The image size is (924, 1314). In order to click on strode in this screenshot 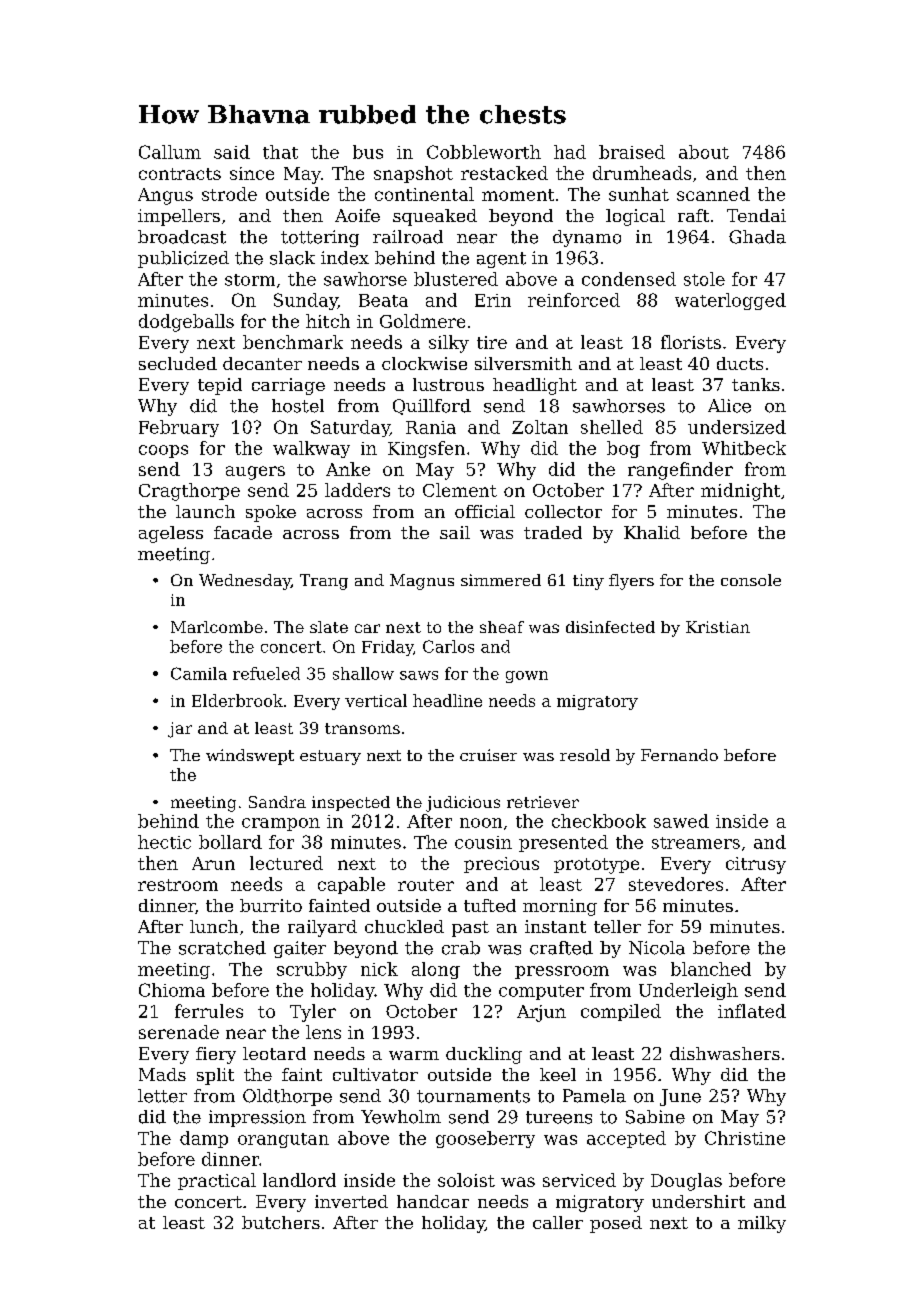, I will do `click(229, 194)`.
